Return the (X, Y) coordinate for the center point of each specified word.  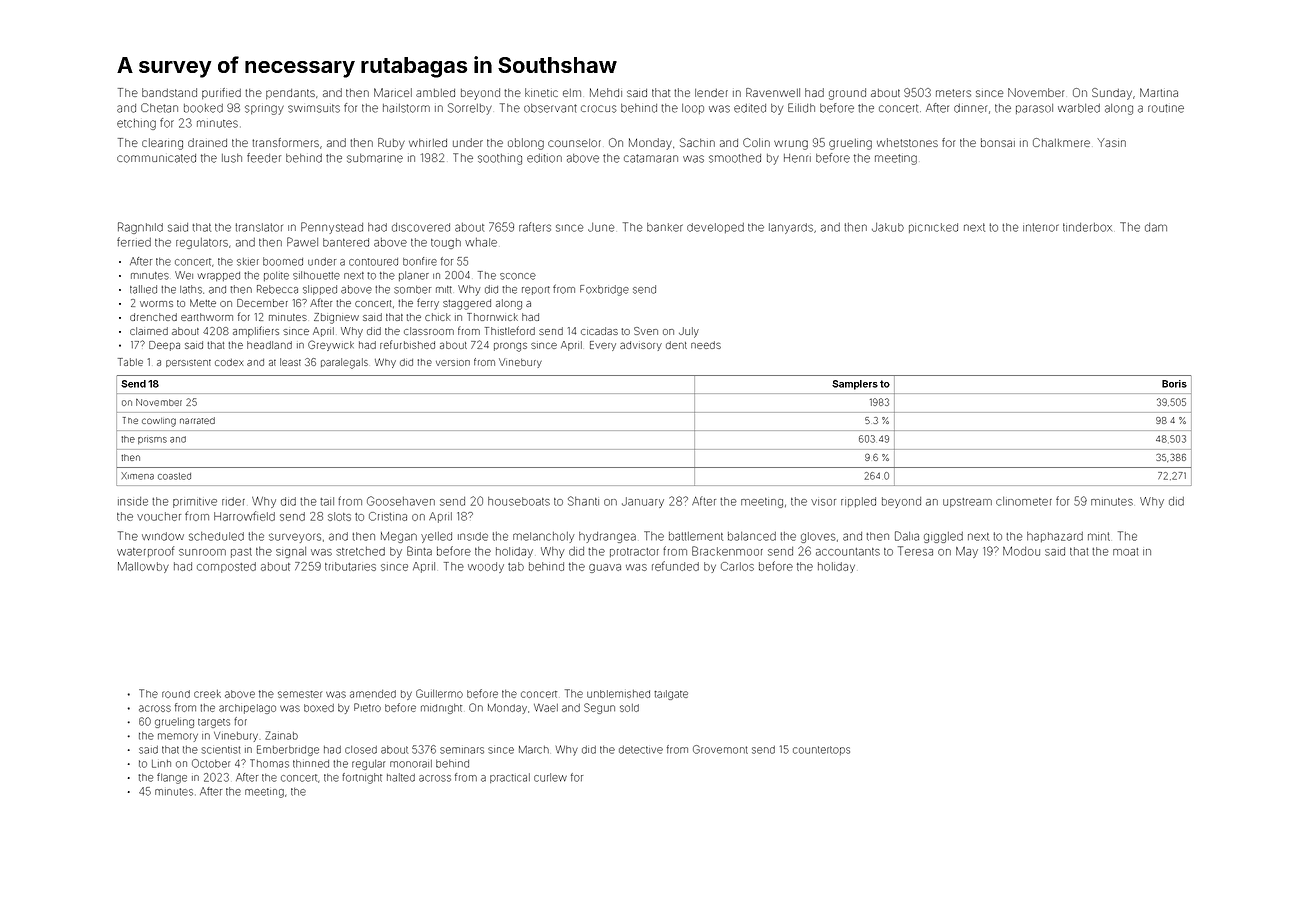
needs (706, 345)
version (453, 363)
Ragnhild (140, 228)
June (601, 227)
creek (207, 694)
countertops (821, 750)
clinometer (1024, 501)
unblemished (618, 694)
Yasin (1111, 142)
